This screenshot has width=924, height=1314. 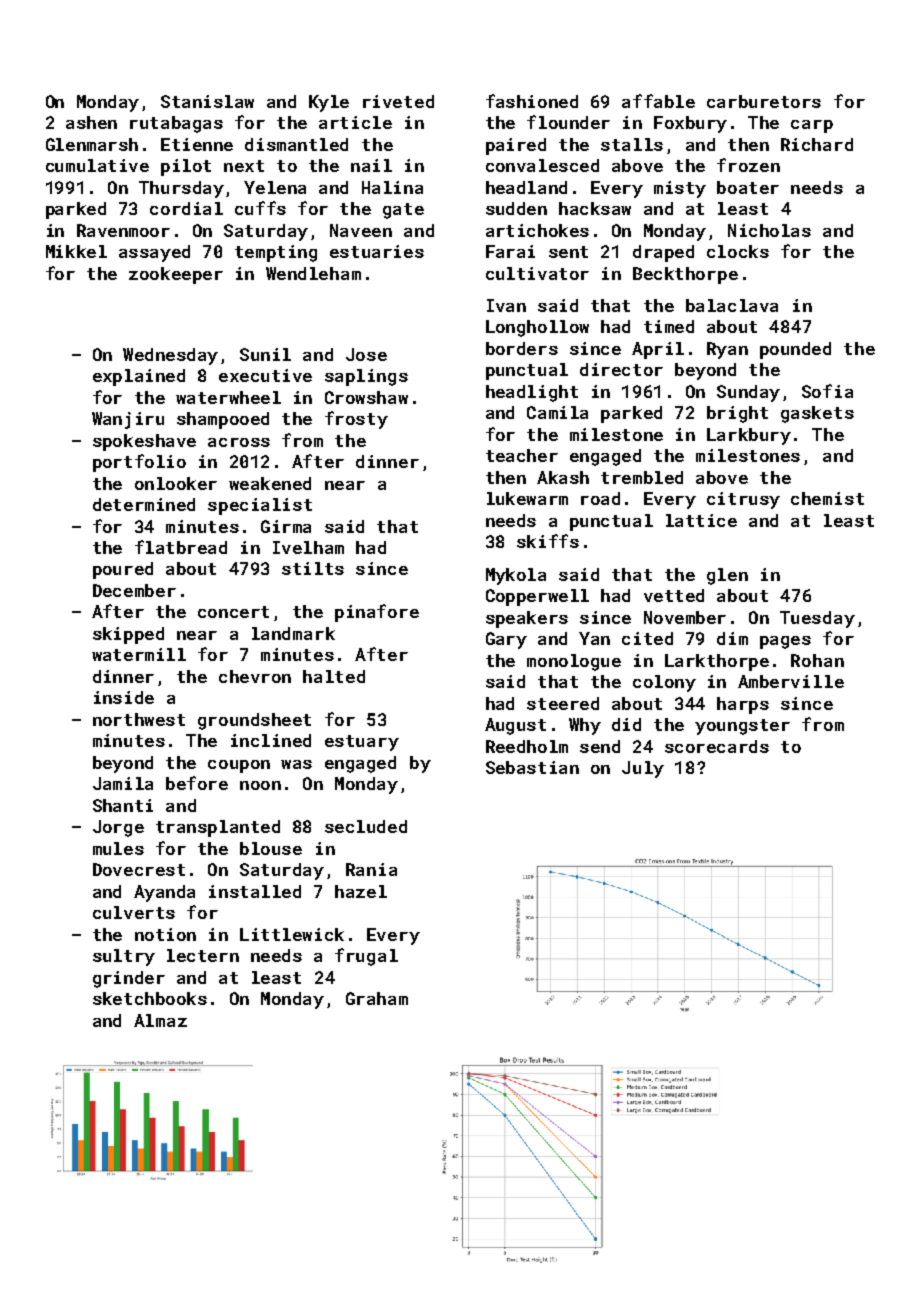 I want to click on carburetors, so click(x=764, y=101).
